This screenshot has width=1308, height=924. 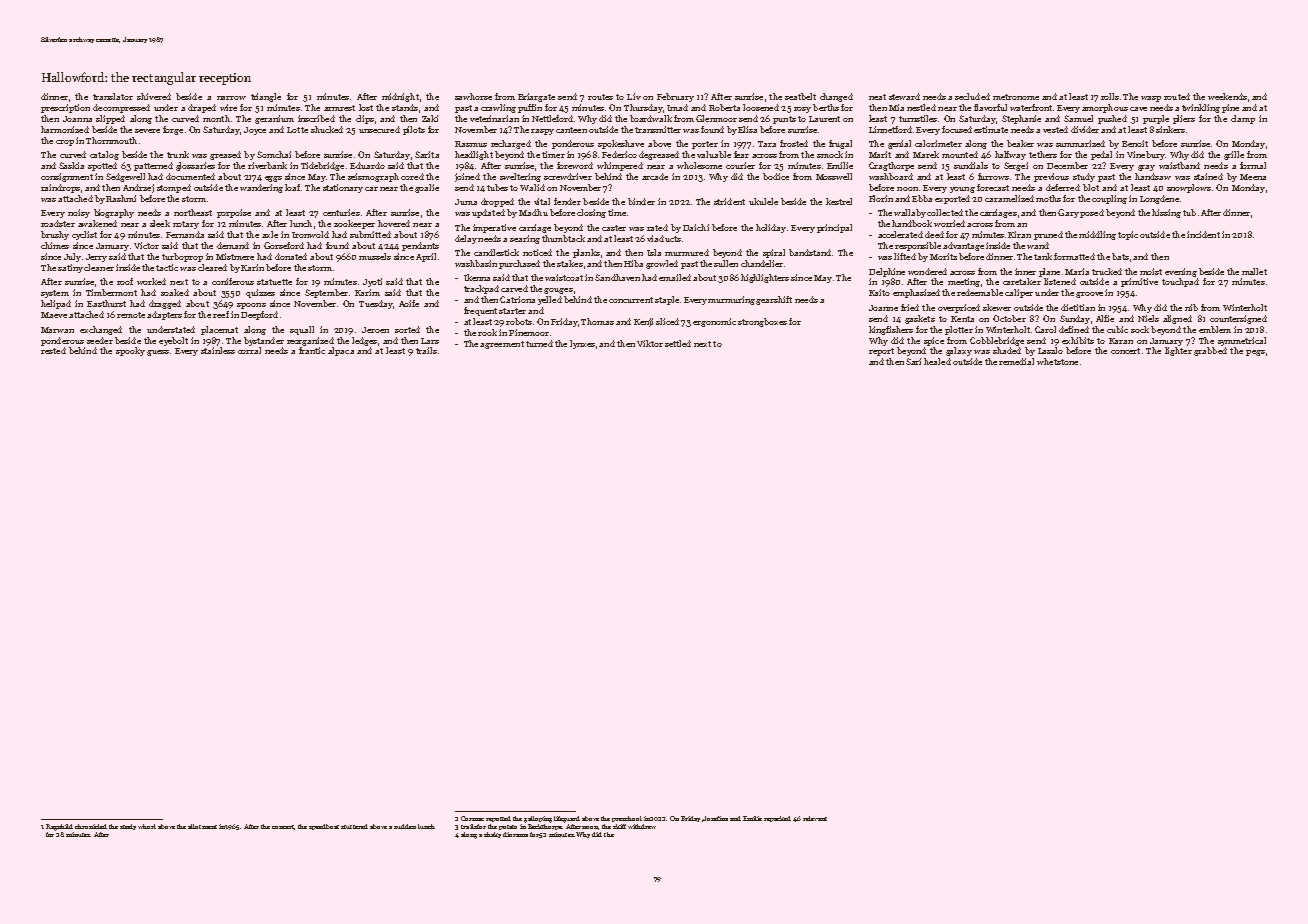 I want to click on lynxes, so click(x=582, y=344).
